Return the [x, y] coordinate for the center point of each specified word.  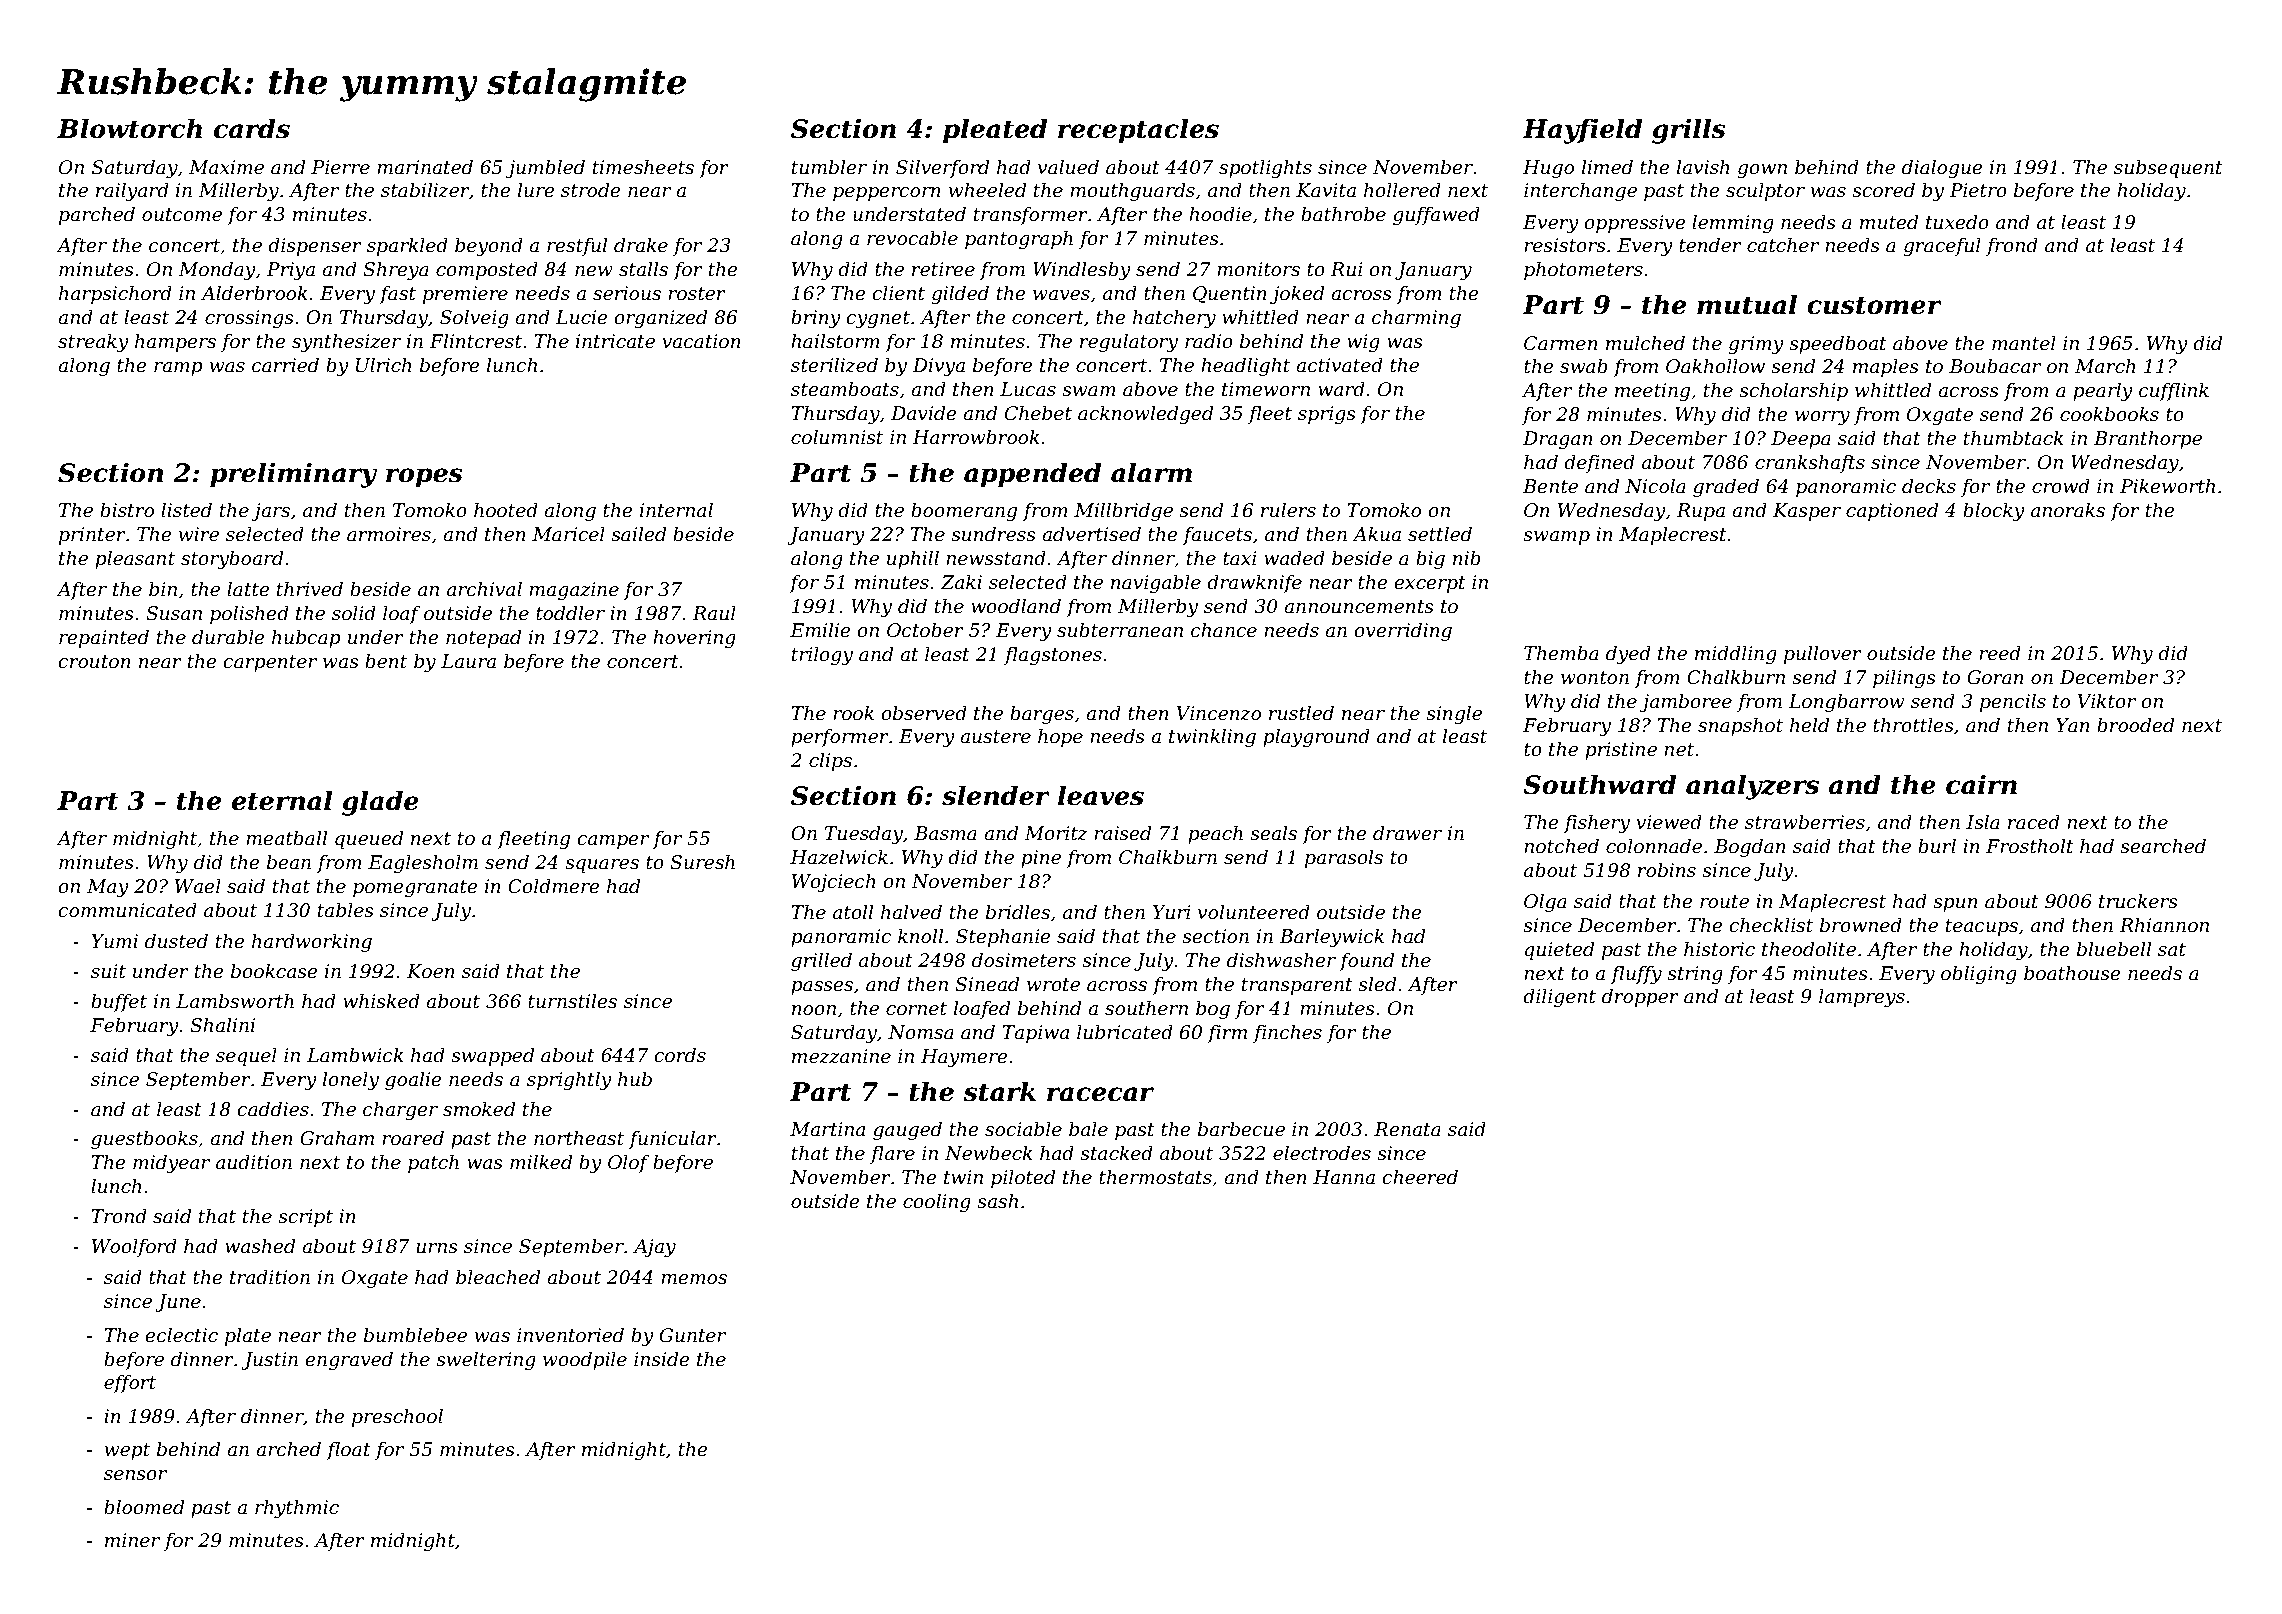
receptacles [1138, 131]
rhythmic [297, 1509]
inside [662, 1359]
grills [1689, 131]
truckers [2138, 901]
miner [132, 1540]
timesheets [643, 167]
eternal [282, 800]
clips [830, 762]
